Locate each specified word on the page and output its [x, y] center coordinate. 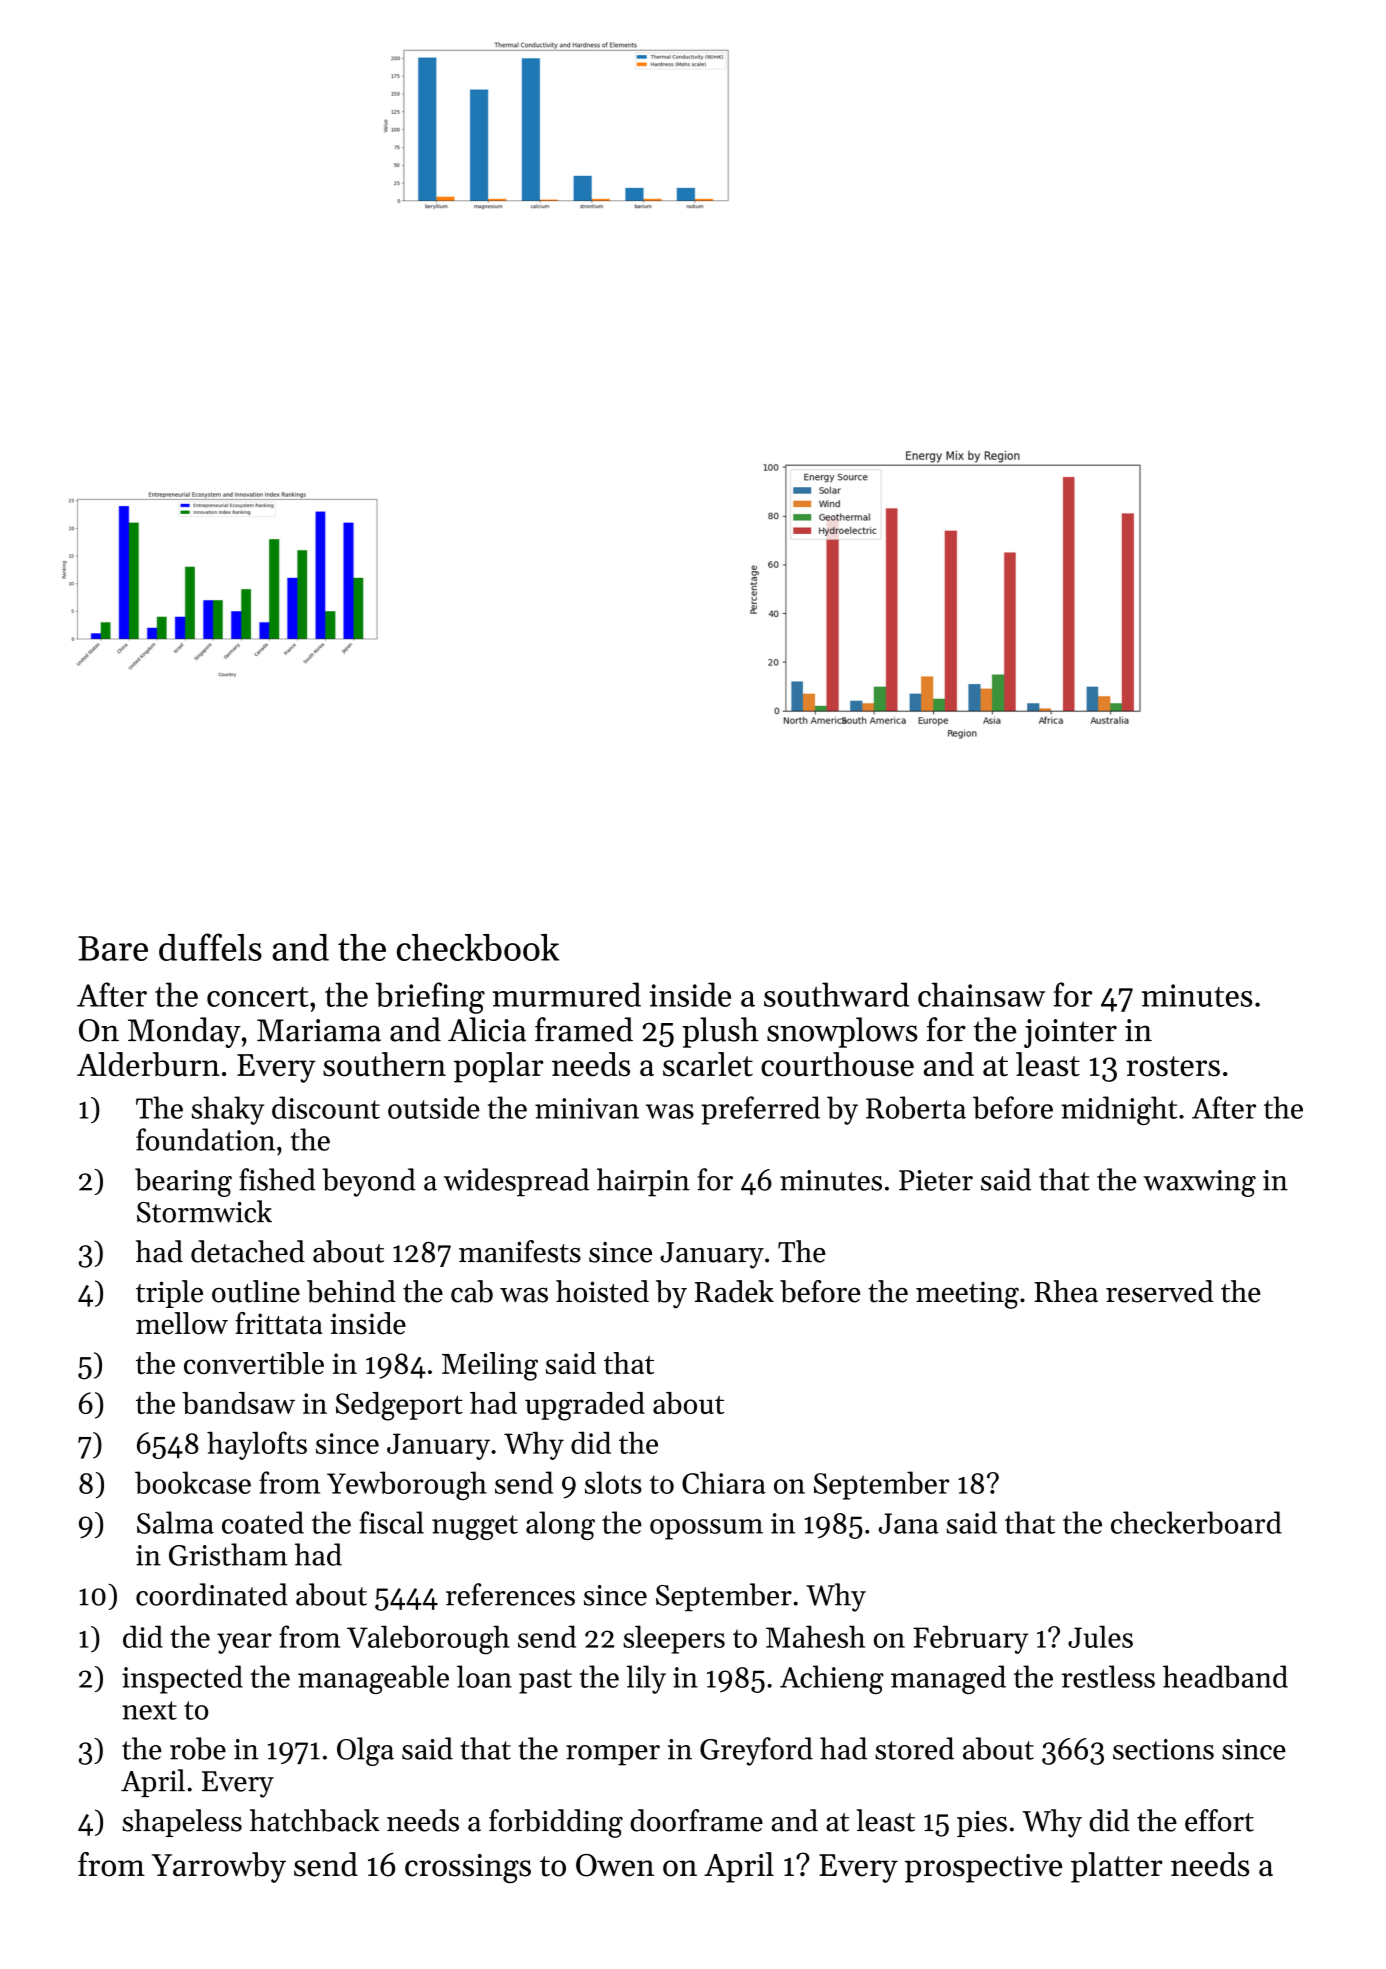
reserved [1160, 1291]
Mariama [319, 1030]
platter [1117, 1867]
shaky [228, 1110]
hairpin [643, 1182]
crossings [468, 1869]
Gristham [228, 1554]
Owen [615, 1865]
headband [1225, 1676]
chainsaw [981, 994]
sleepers [674, 1639]
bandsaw [238, 1403]
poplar [499, 1067]
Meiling [490, 1366]
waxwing [1199, 1183]
